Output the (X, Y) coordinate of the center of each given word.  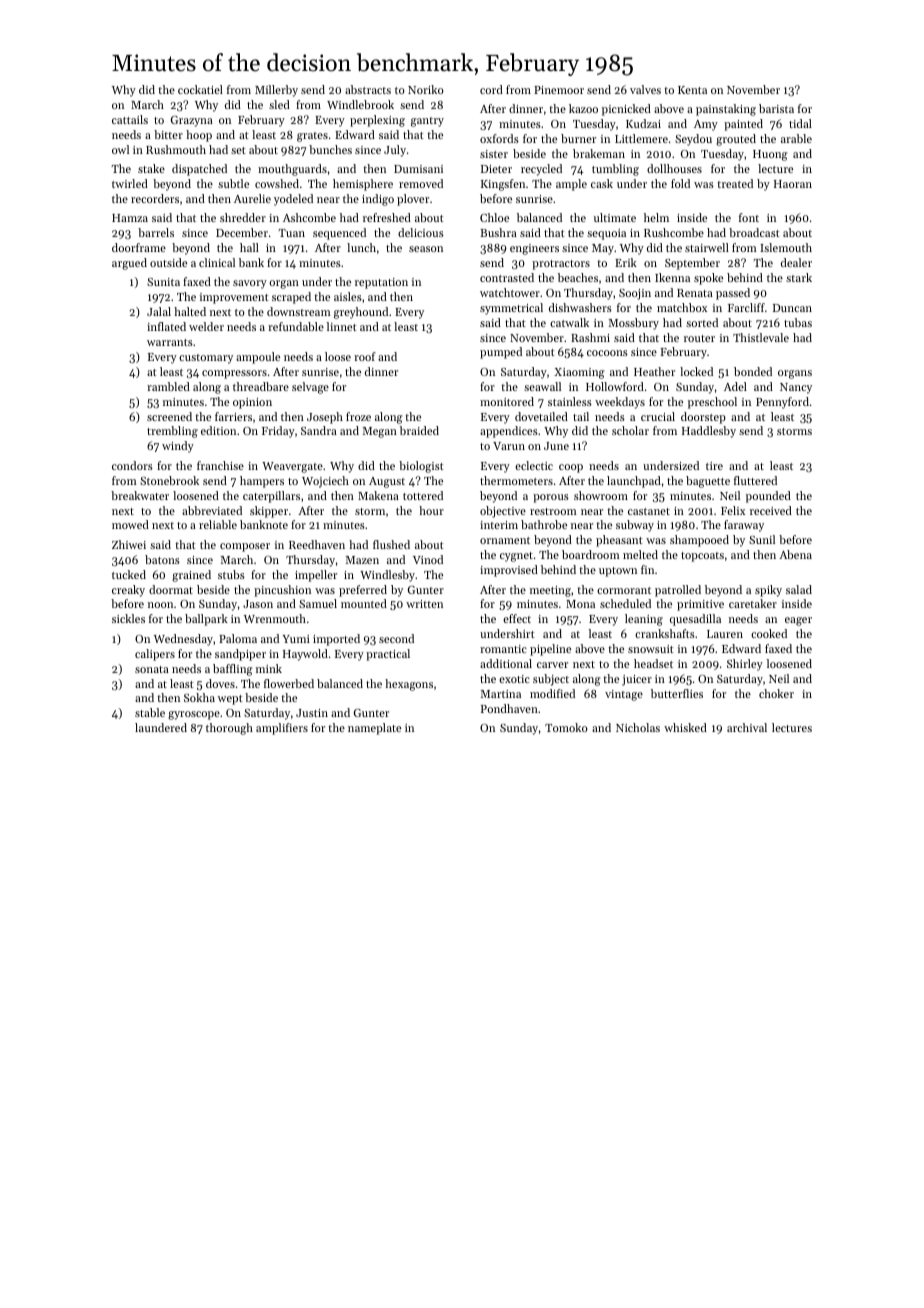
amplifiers (282, 729)
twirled (130, 183)
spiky (768, 591)
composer (245, 547)
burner (578, 138)
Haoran (793, 184)
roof (365, 356)
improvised (509, 571)
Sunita (163, 282)
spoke (708, 279)
